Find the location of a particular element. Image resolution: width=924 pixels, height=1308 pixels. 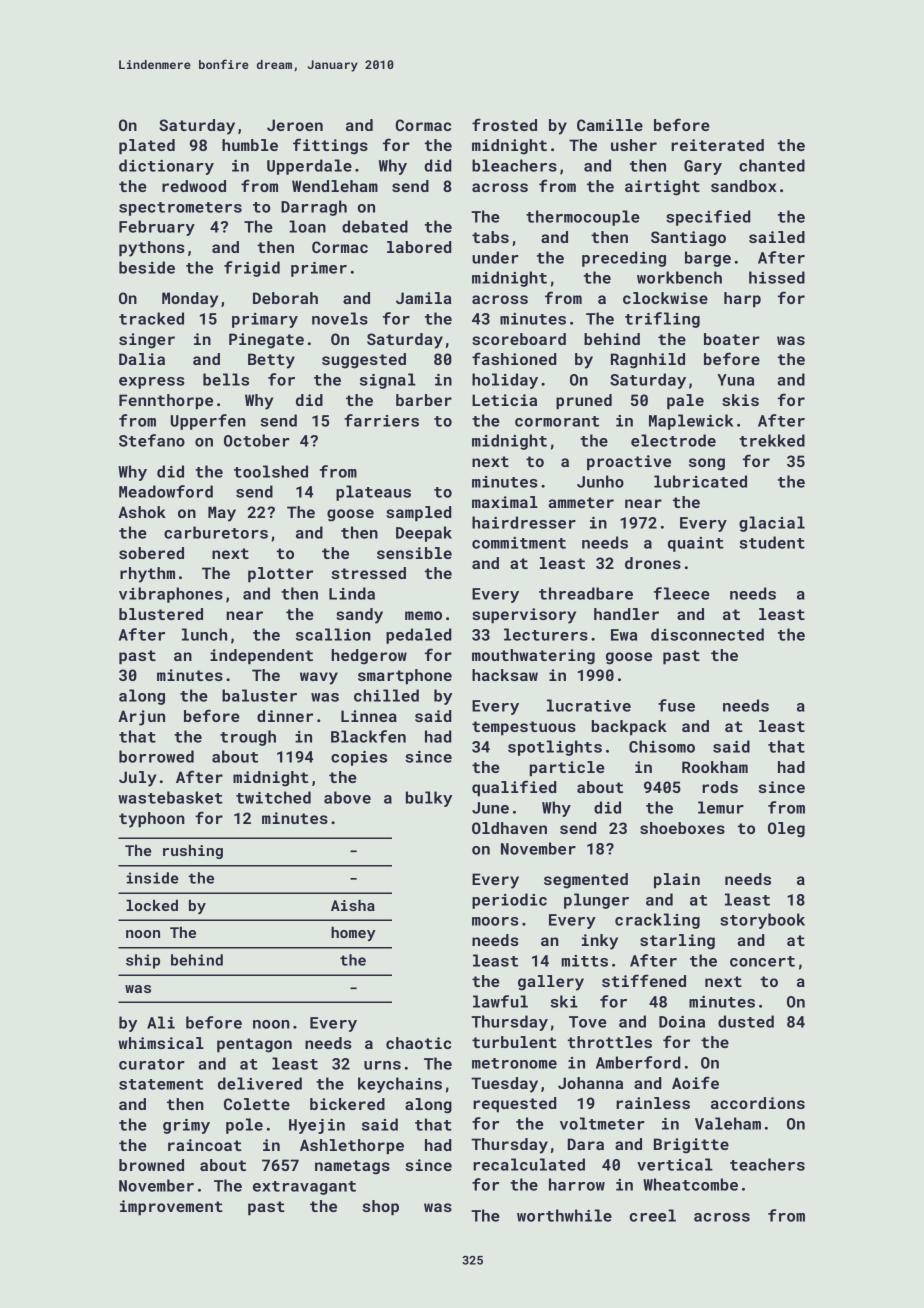

sailed is located at coordinates (777, 237).
